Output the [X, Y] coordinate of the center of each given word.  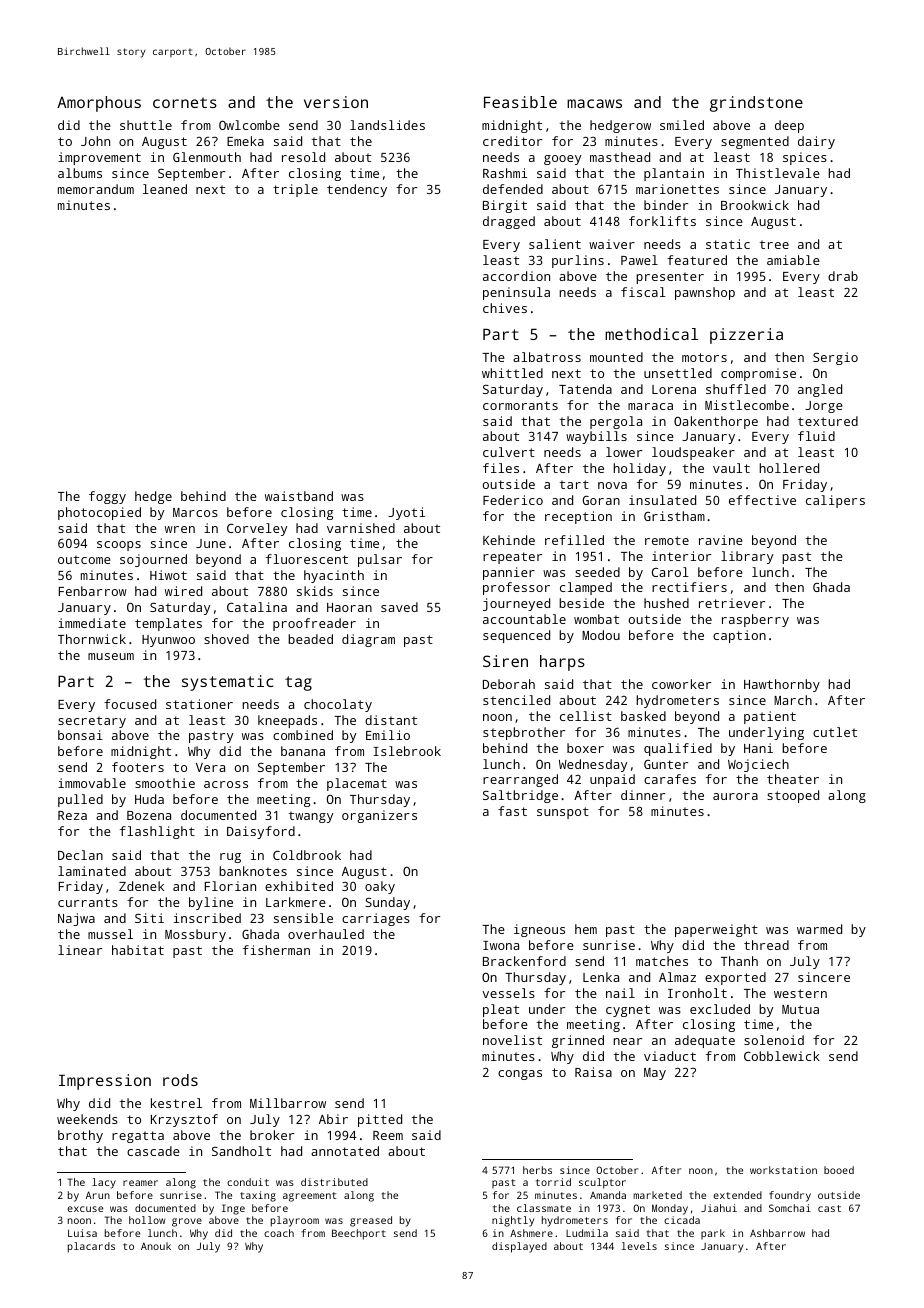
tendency [357, 190]
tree [774, 244]
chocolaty [338, 705]
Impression [105, 1082]
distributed [334, 1182]
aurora [735, 796]
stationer [199, 704]
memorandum [96, 189]
